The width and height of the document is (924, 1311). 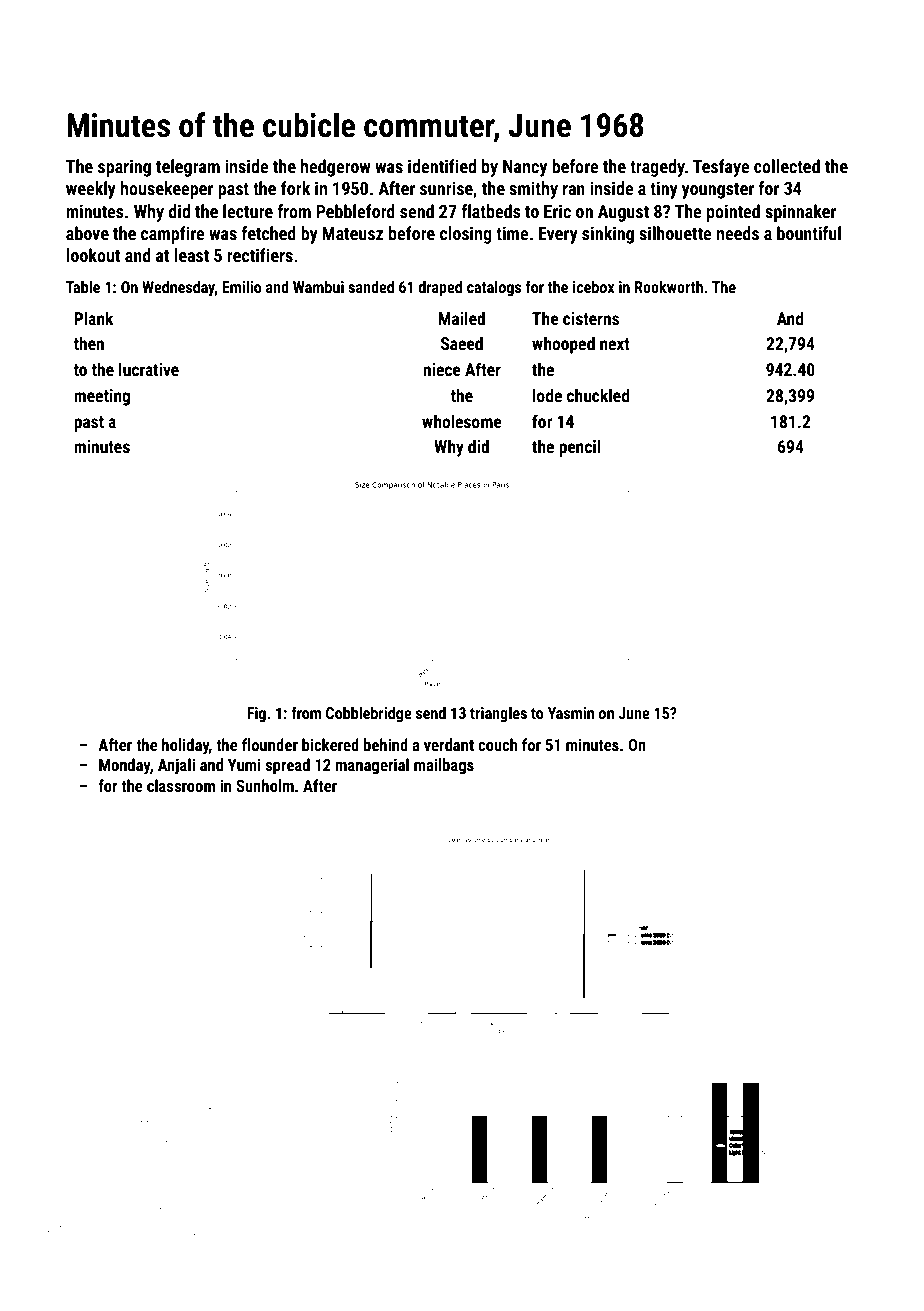 What do you see at coordinates (462, 421) in the document?
I see `wholesome` at bounding box center [462, 421].
